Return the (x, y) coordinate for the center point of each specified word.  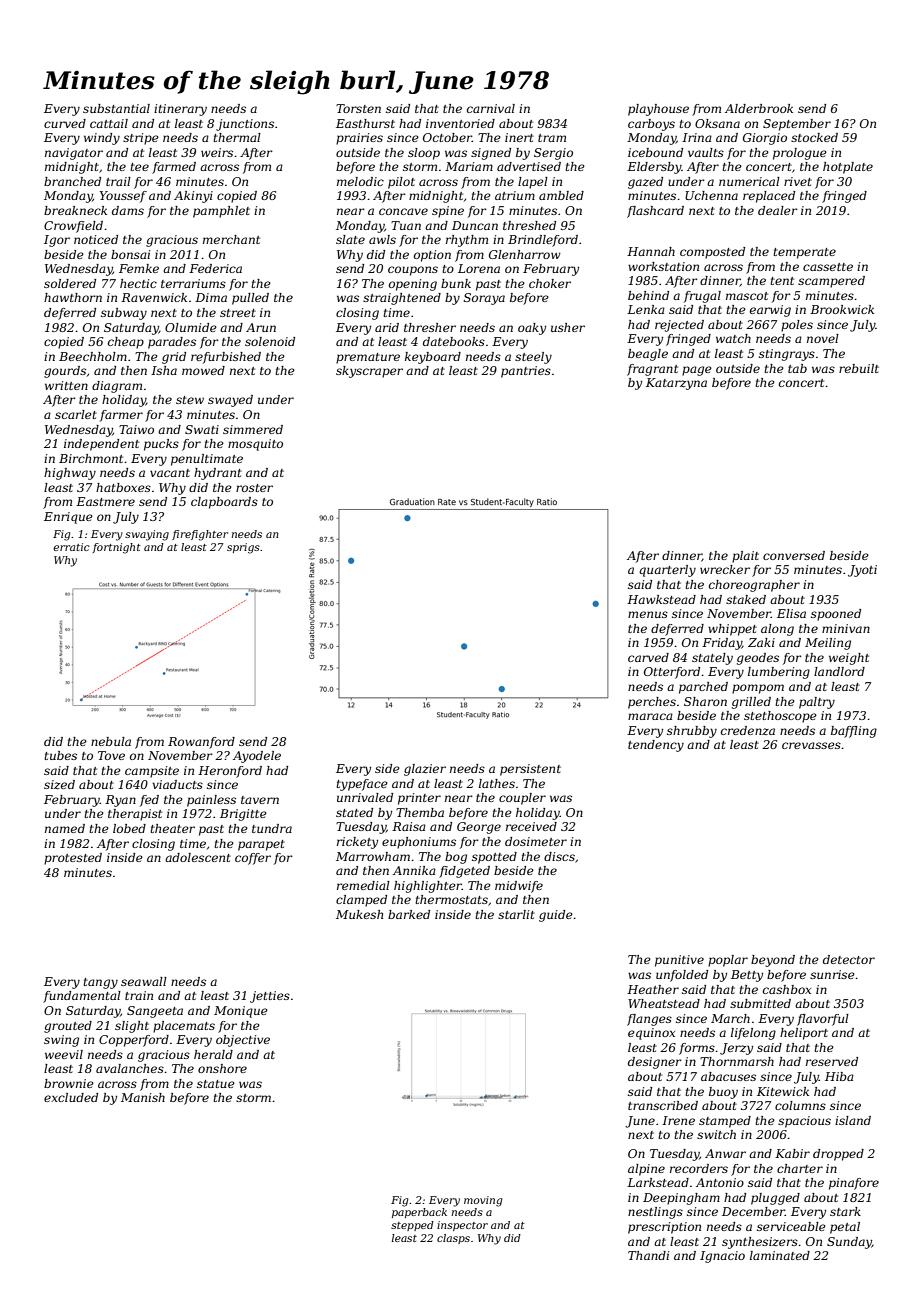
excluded (71, 1097)
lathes (497, 783)
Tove (111, 755)
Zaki (761, 642)
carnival (491, 108)
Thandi (648, 1255)
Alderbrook (759, 108)
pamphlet (221, 212)
